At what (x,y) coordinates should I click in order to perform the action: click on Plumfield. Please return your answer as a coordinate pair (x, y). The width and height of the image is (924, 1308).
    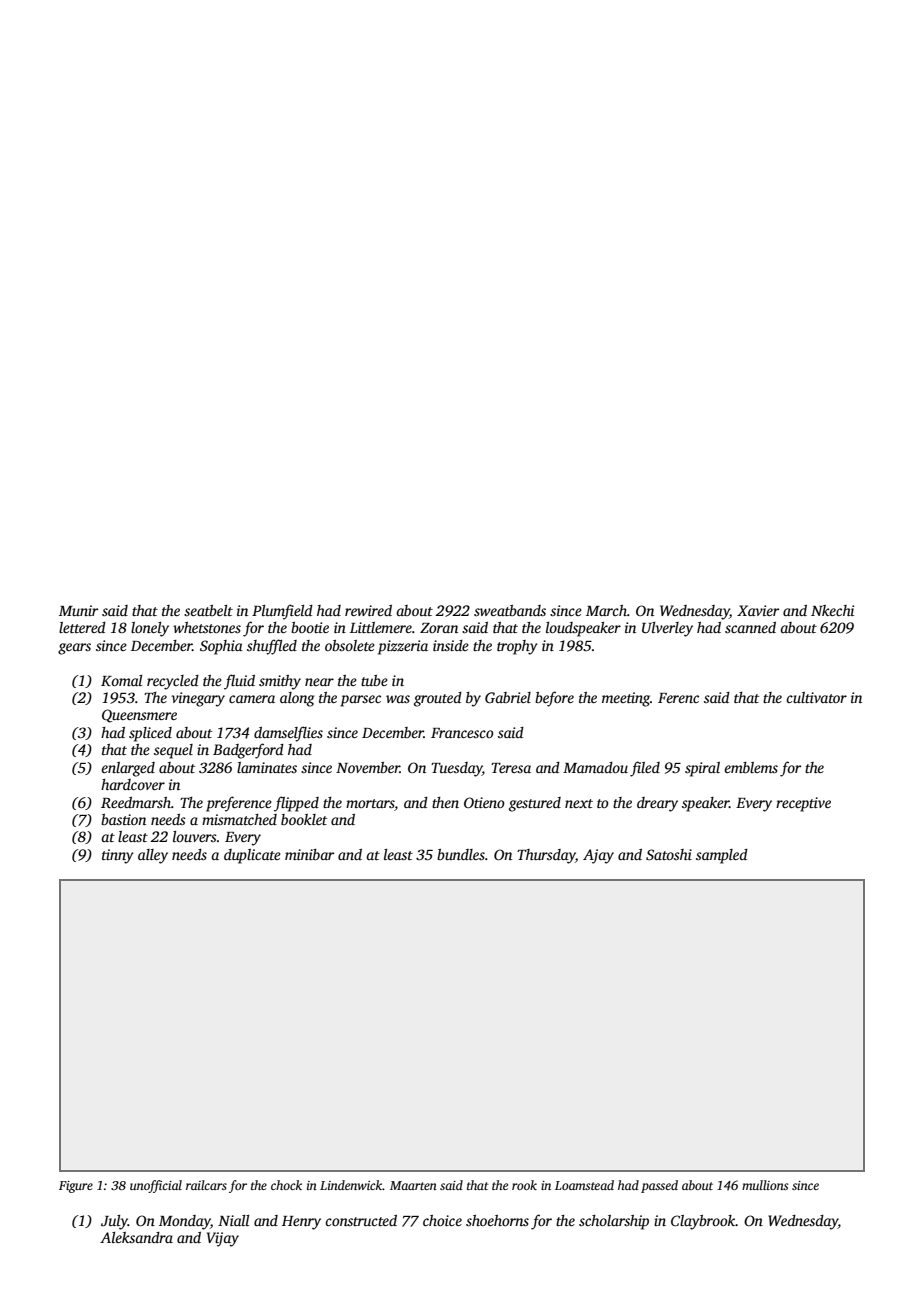
    Looking at the image, I should click on (282, 612).
